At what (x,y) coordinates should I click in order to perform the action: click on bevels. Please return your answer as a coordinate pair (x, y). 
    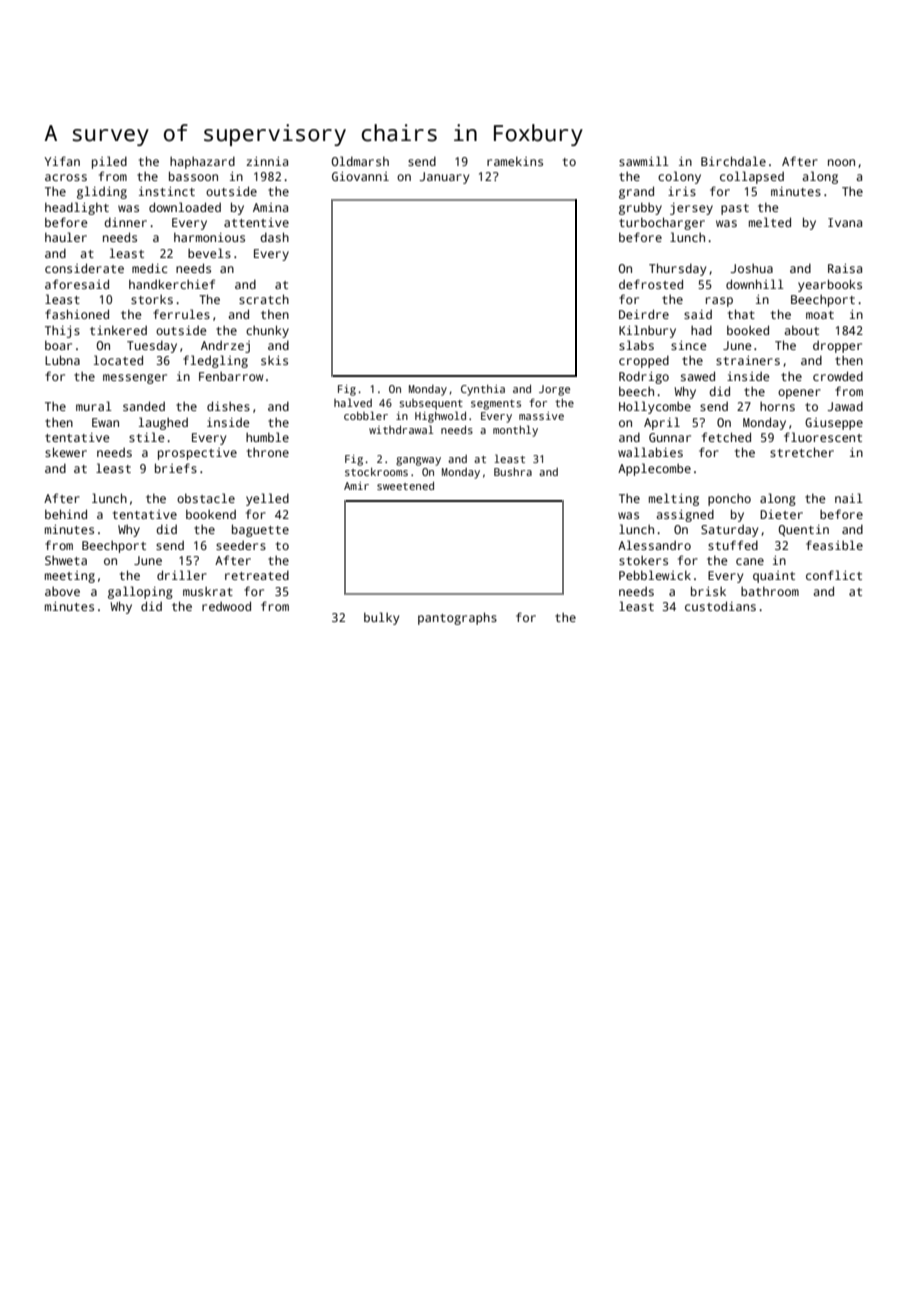
    Looking at the image, I should click on (209, 253).
